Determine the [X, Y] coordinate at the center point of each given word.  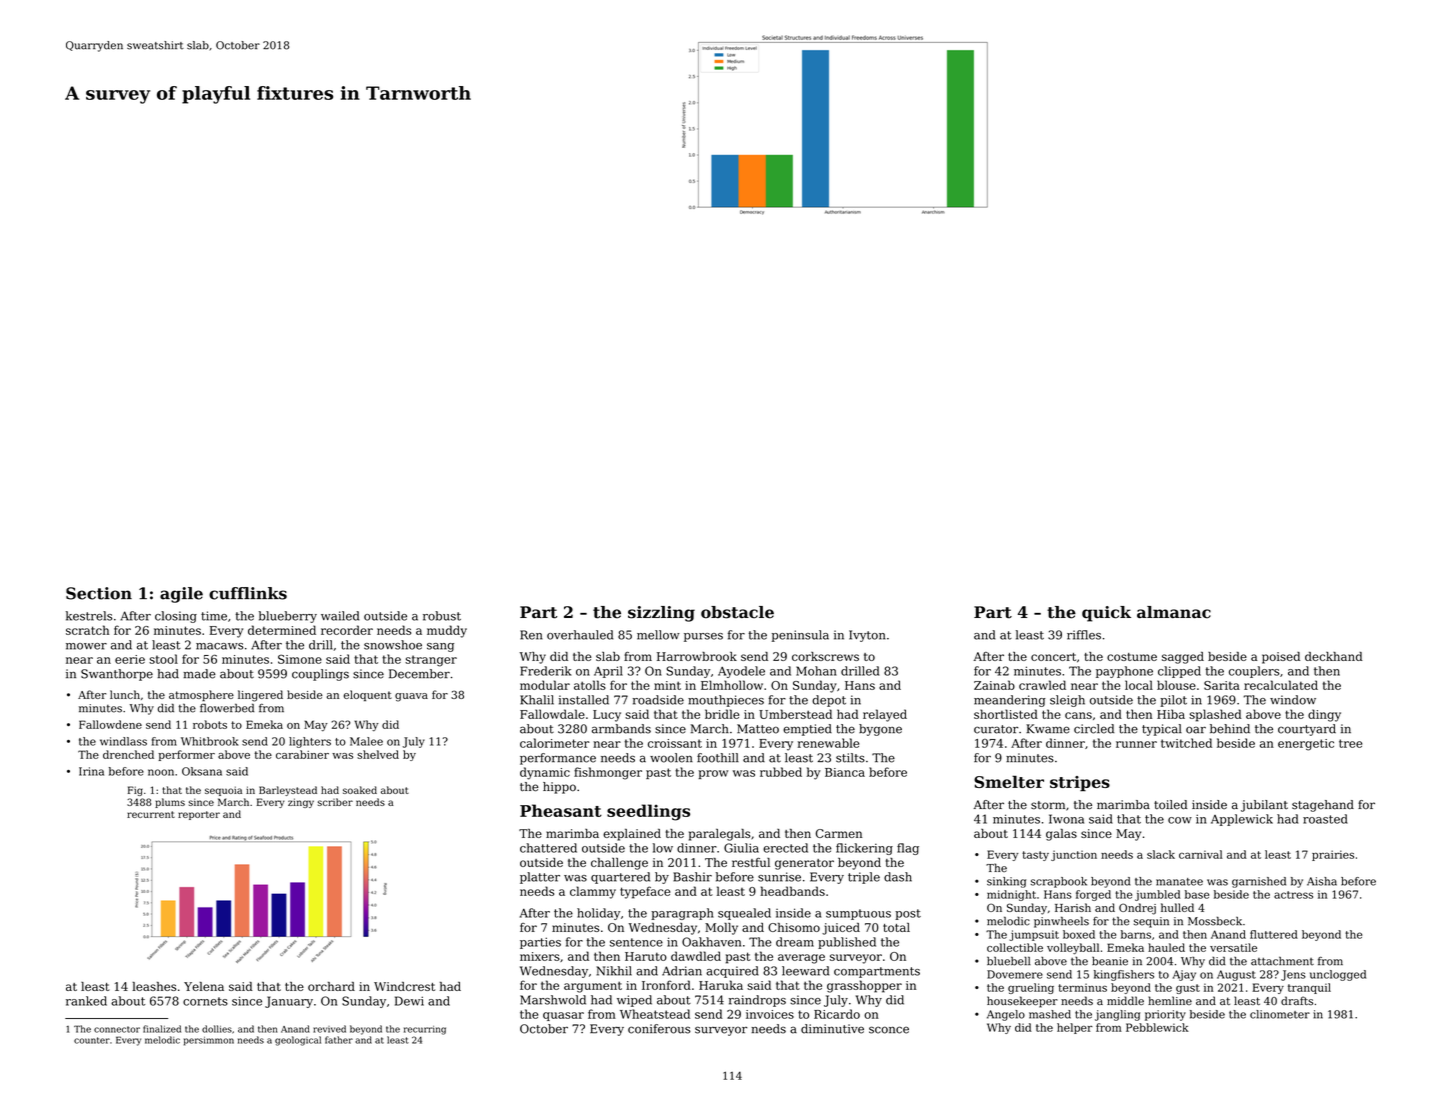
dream [795, 942]
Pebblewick [1157, 1027]
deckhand [1333, 656]
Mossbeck [1215, 921]
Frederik [545, 671]
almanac [1174, 612]
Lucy [607, 716]
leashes [154, 986]
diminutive [832, 1029]
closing [176, 617]
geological [298, 1041]
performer [186, 755]
